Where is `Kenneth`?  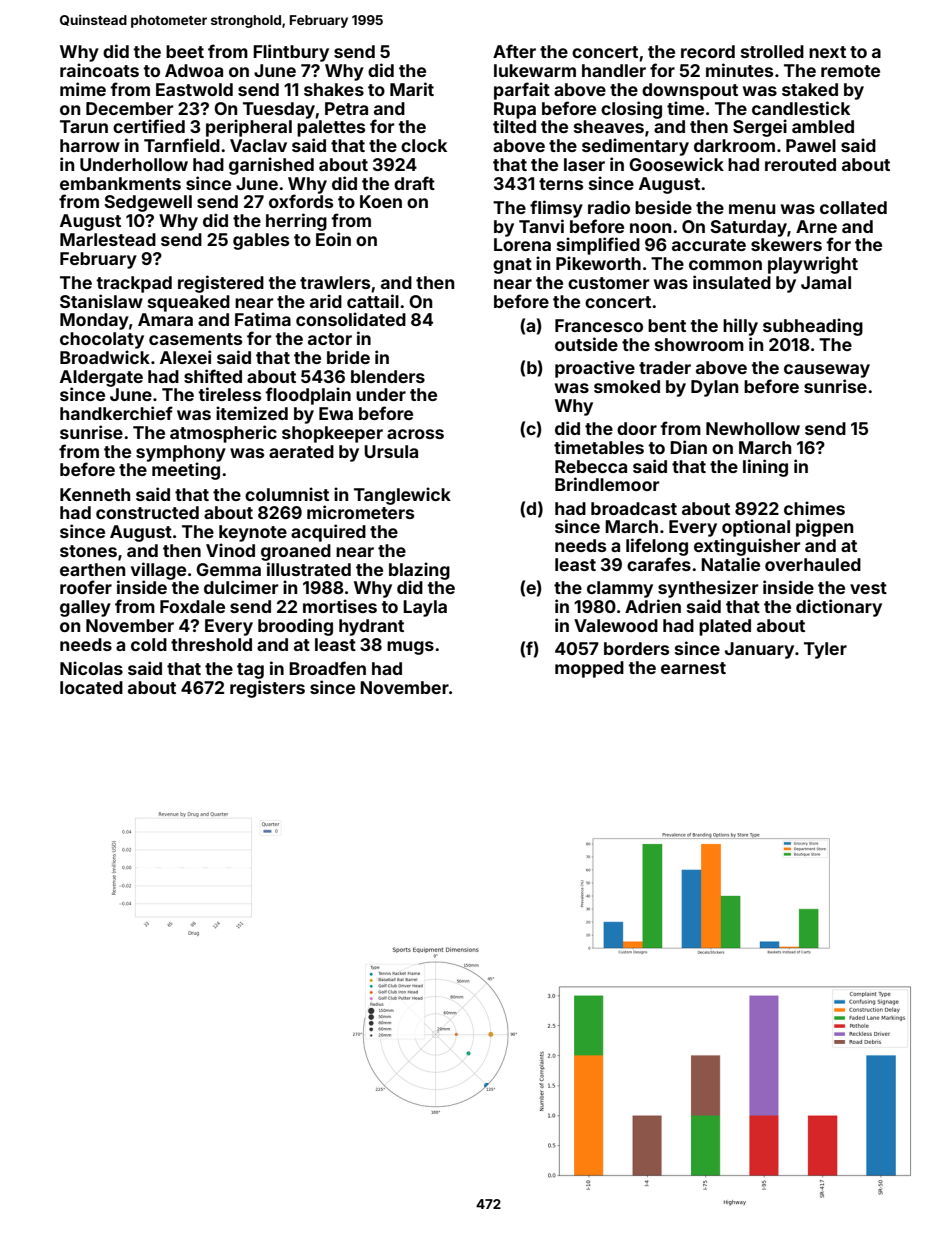 Kenneth is located at coordinates (95, 494).
